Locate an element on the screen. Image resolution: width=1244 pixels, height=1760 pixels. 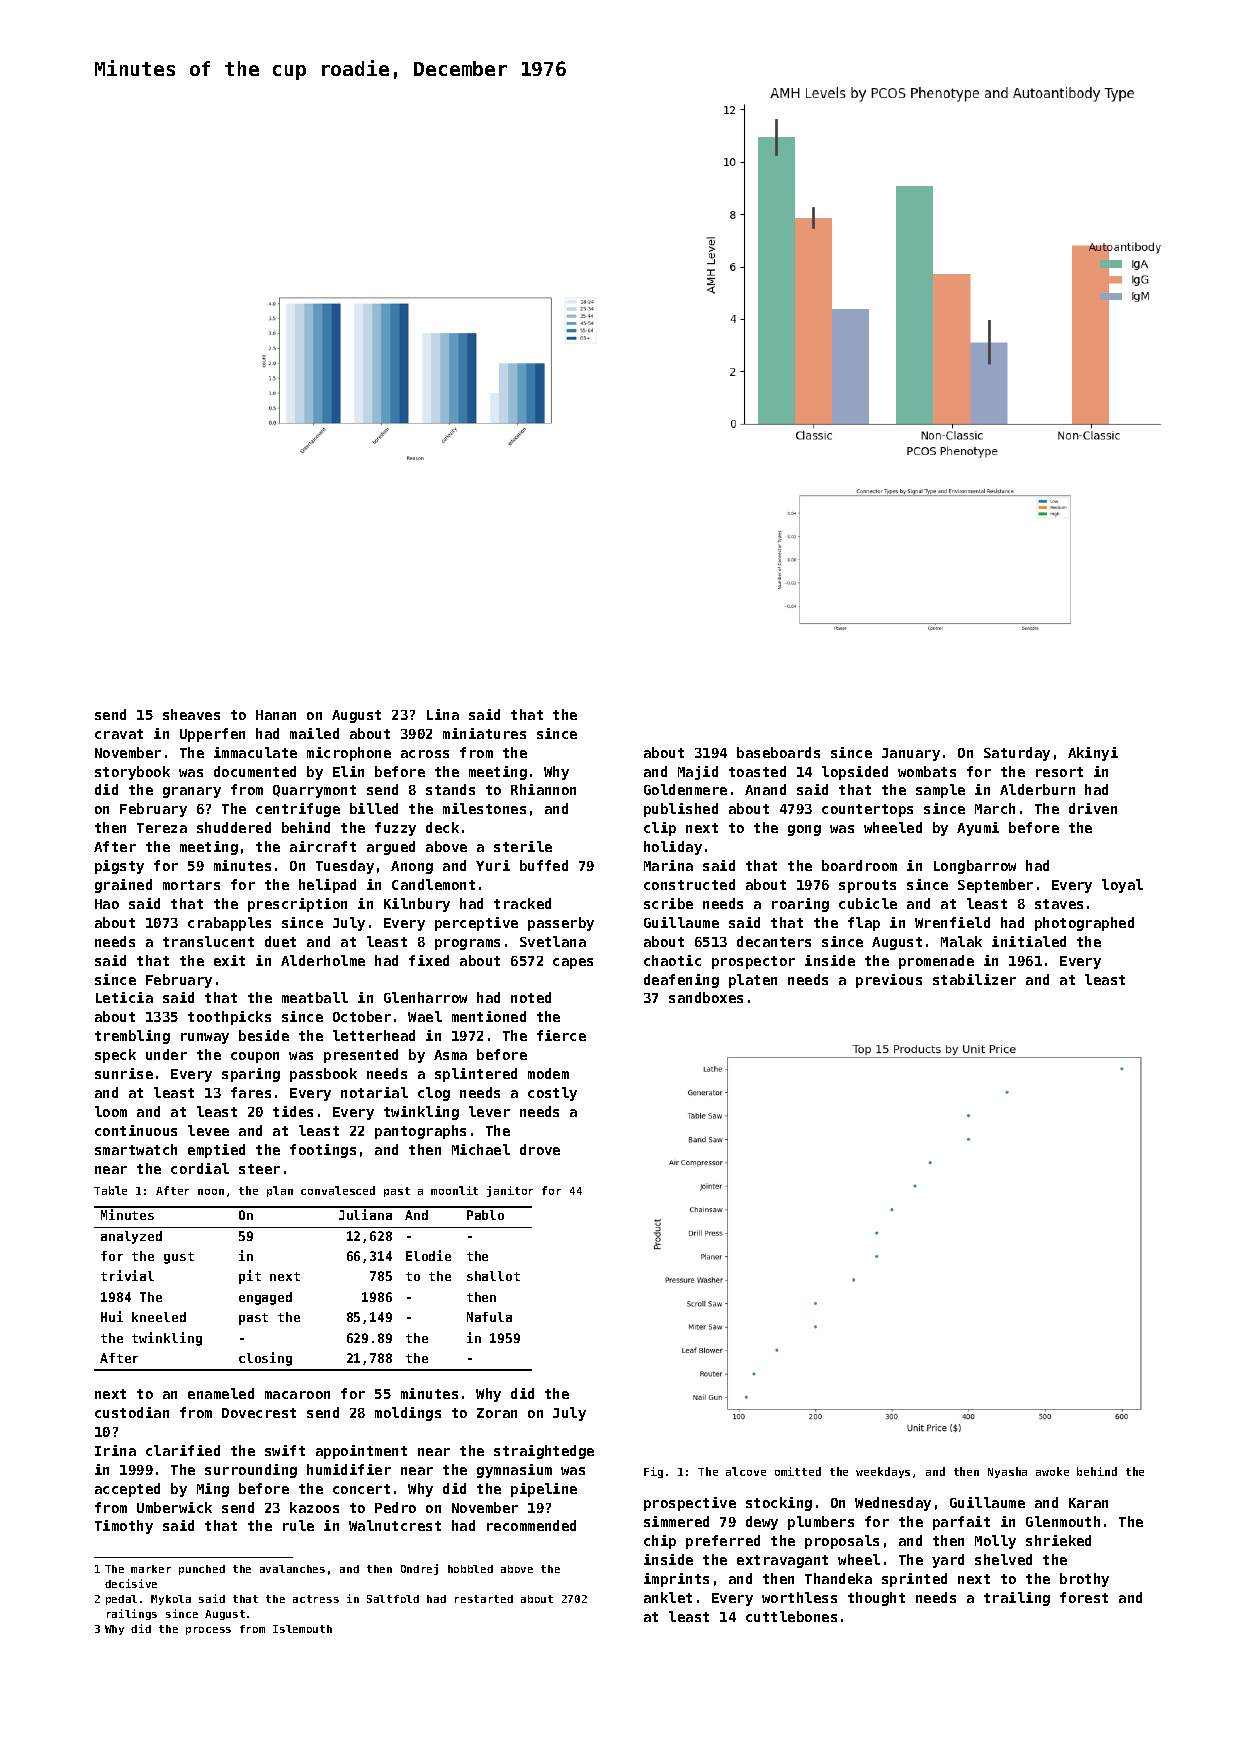
recommended is located at coordinates (531, 1525).
